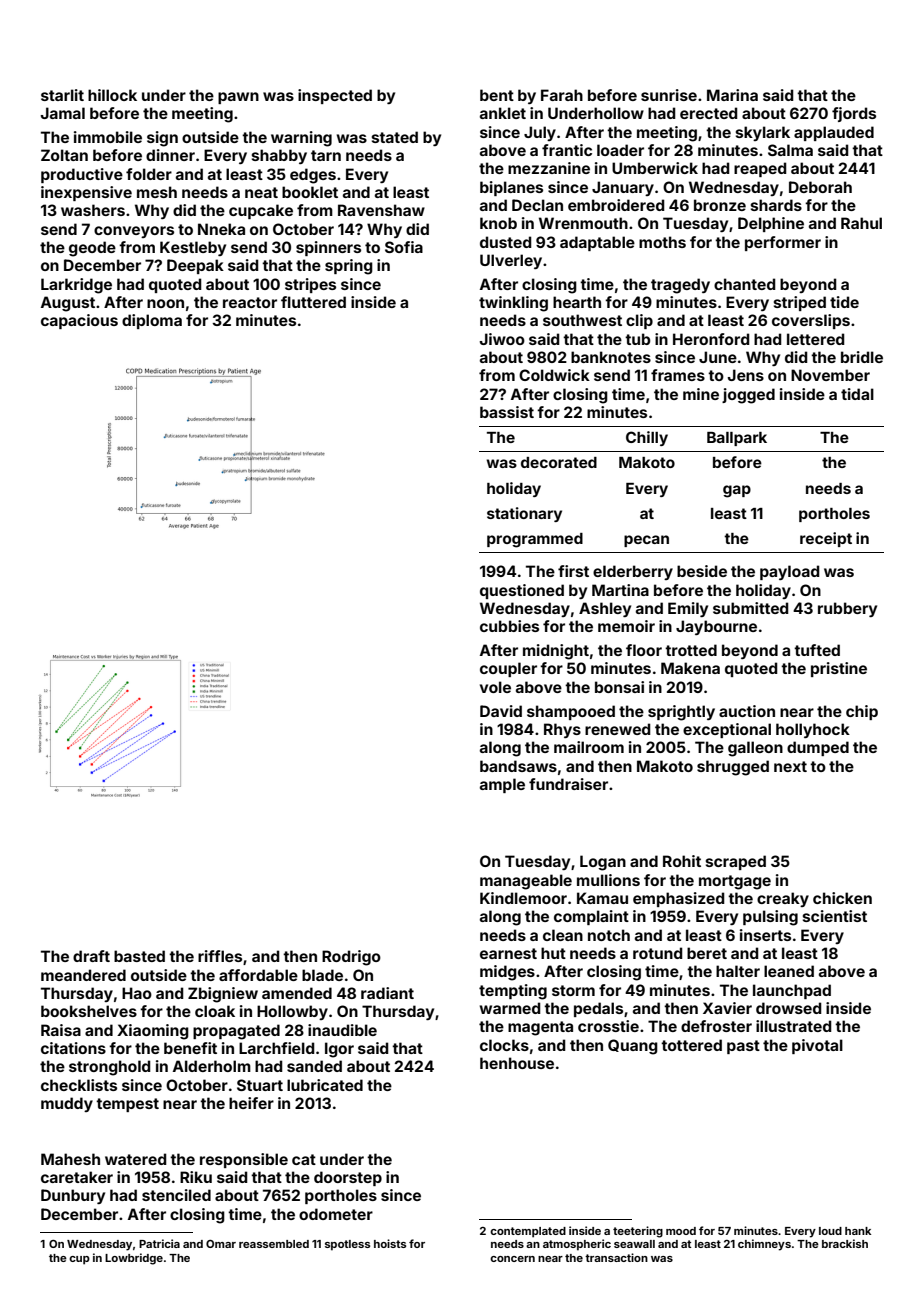 Image resolution: width=924 pixels, height=1308 pixels. I want to click on Raisa, so click(61, 1030).
